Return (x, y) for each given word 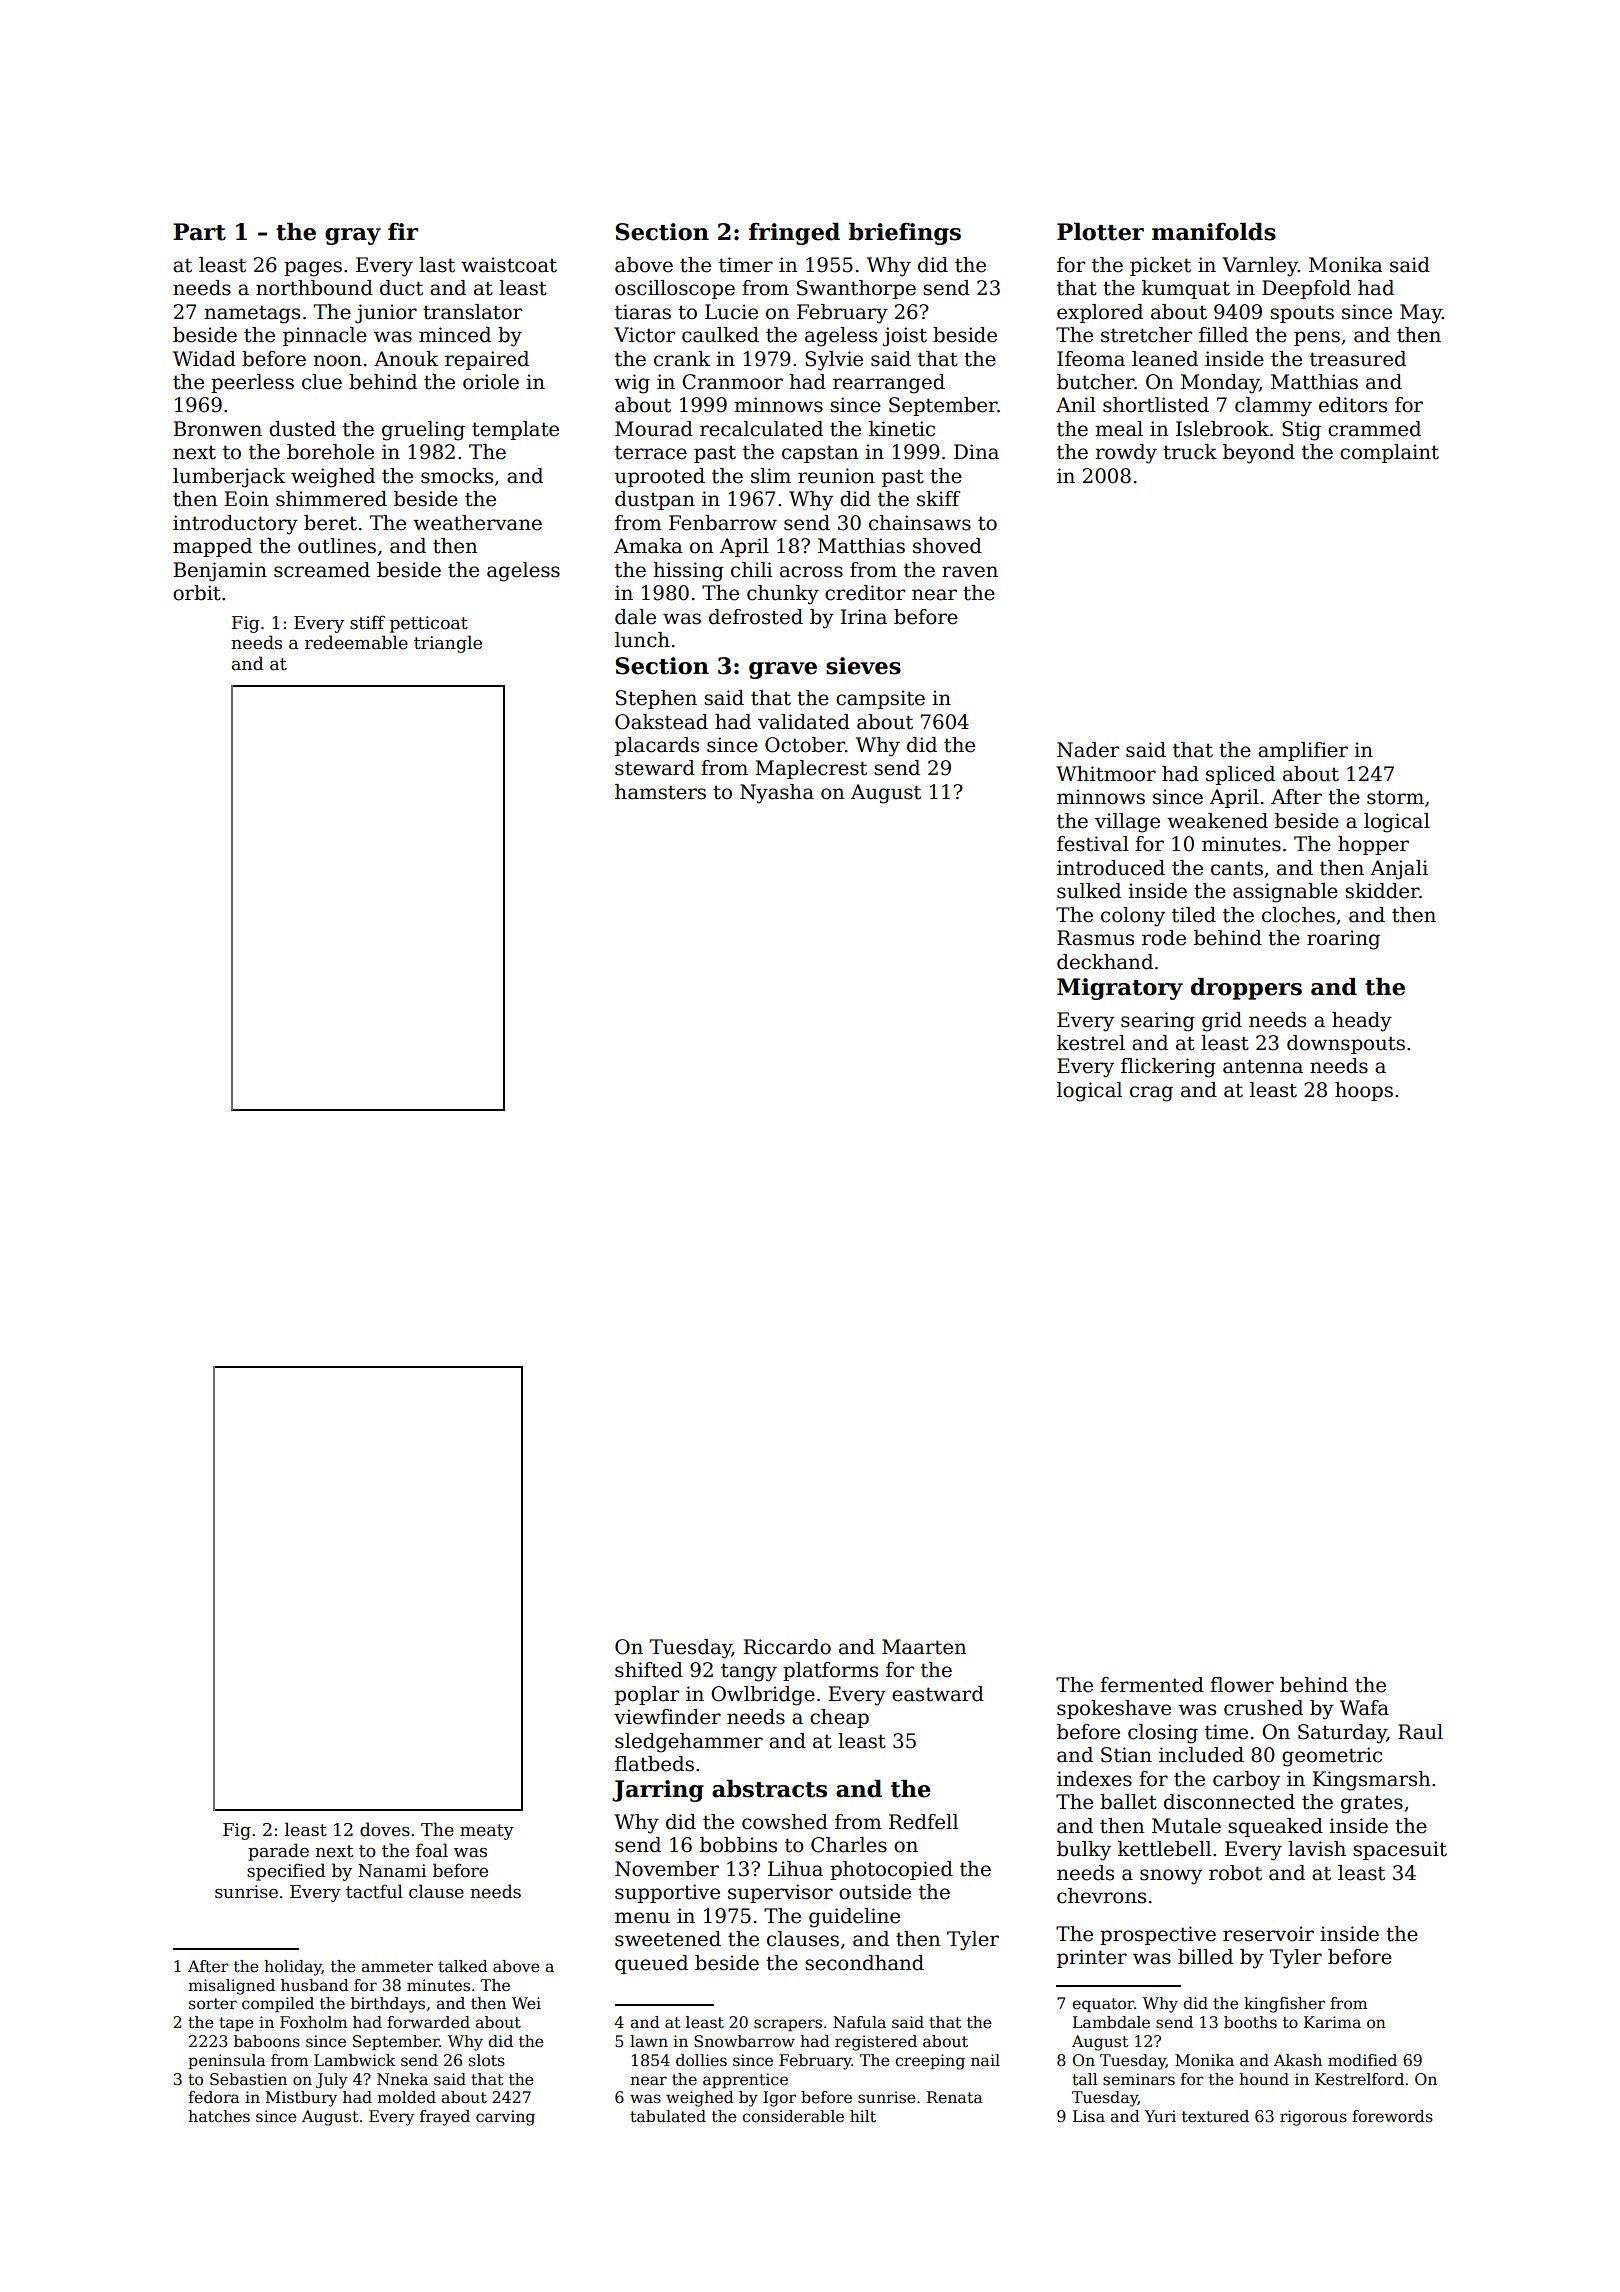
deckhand (1105, 962)
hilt (863, 2116)
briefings (905, 233)
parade (278, 1852)
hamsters (660, 792)
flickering (1168, 1068)
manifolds (1214, 231)
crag (1151, 1094)
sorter (213, 2004)
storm (1395, 797)
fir (403, 231)
